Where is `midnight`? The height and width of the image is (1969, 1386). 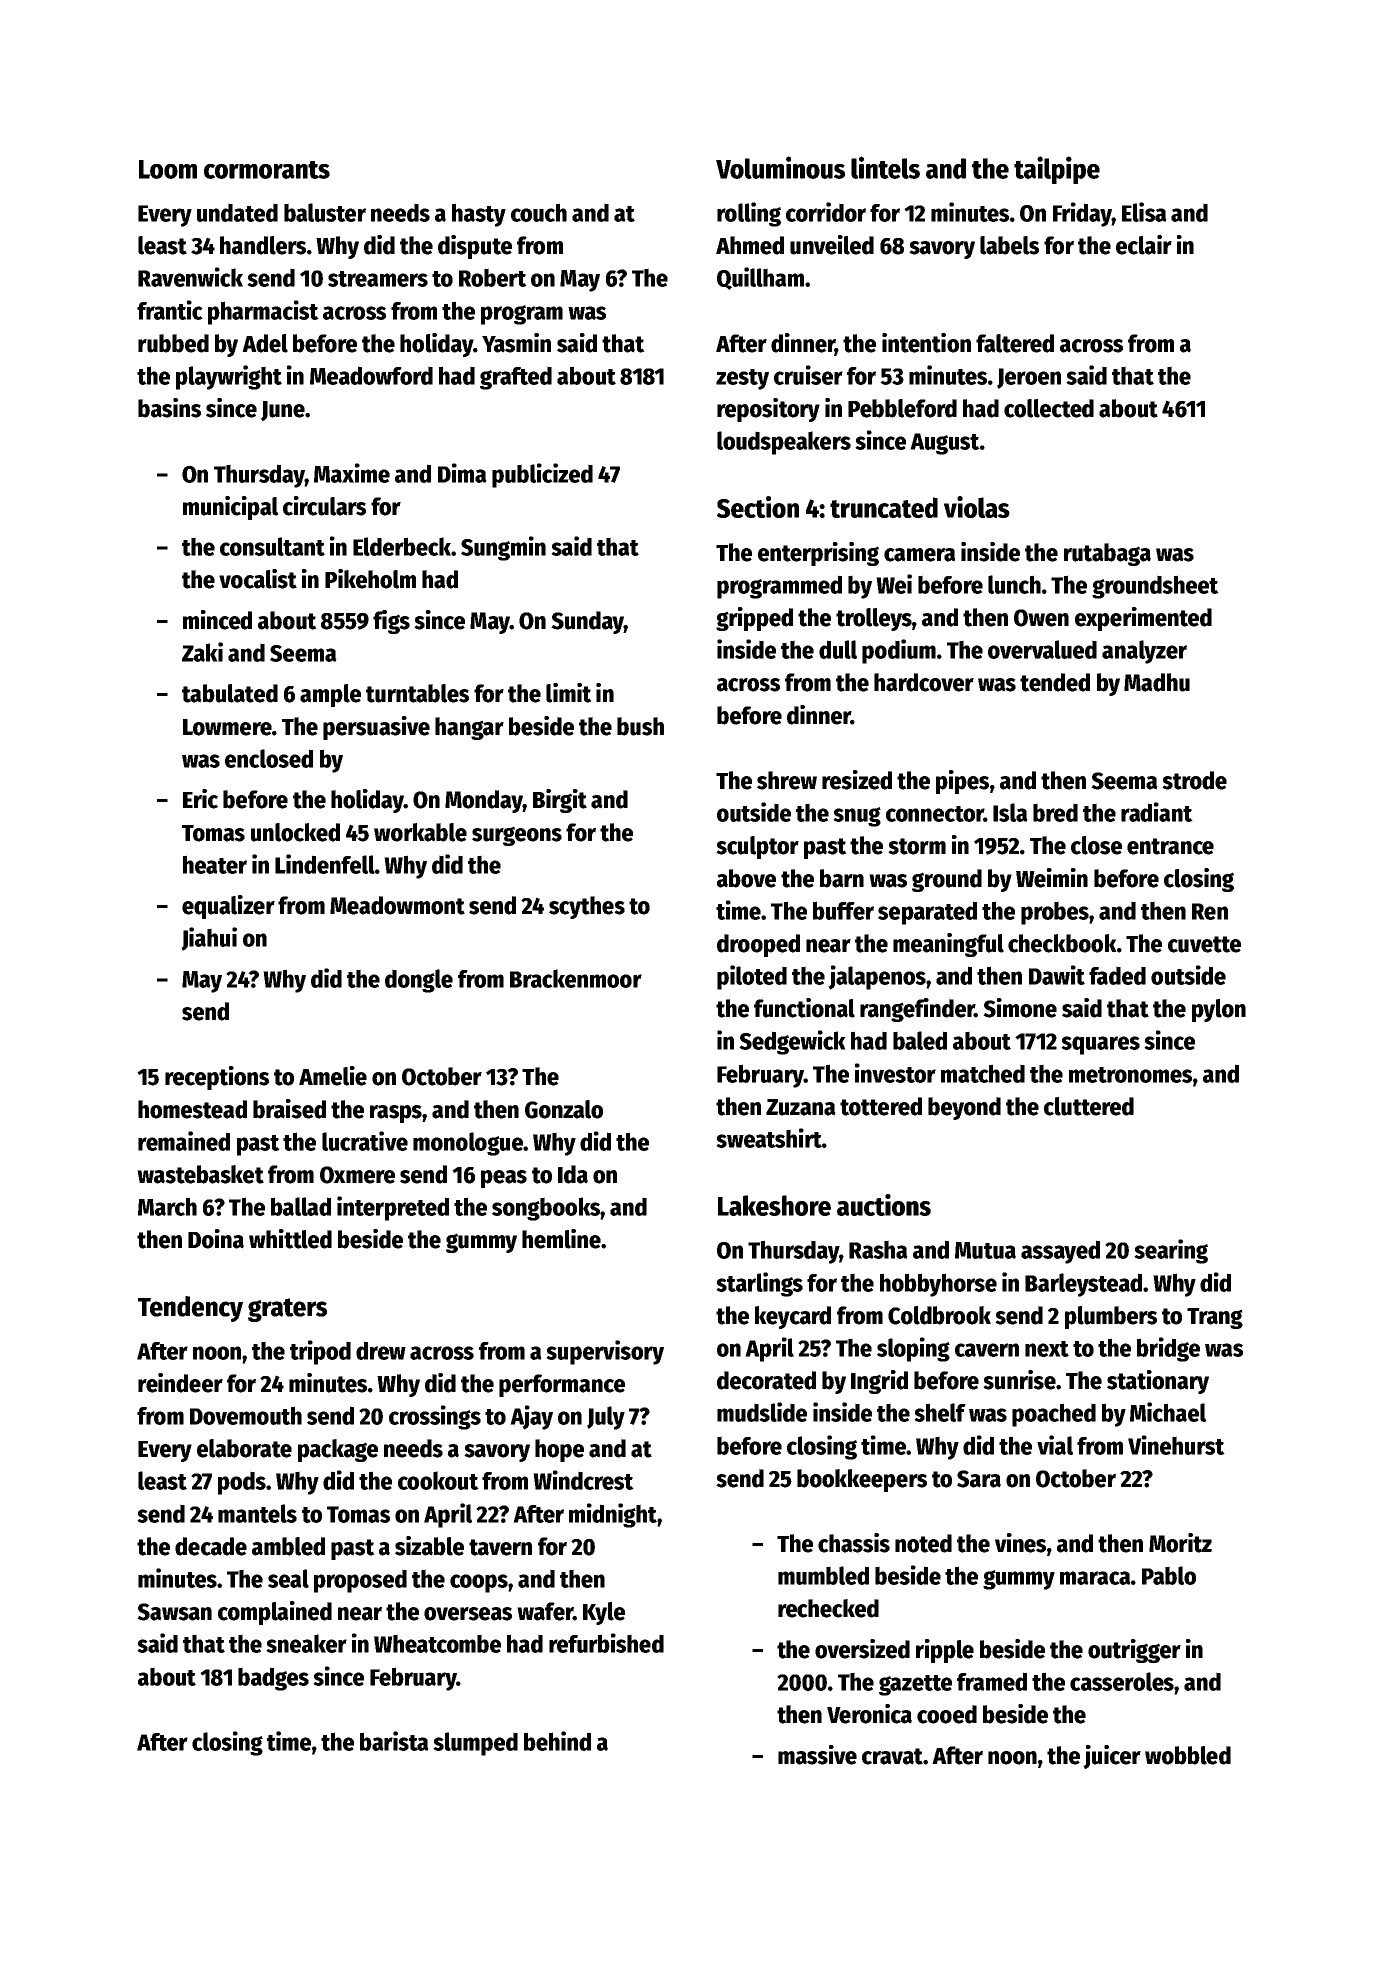
midnight is located at coordinates (613, 1515).
